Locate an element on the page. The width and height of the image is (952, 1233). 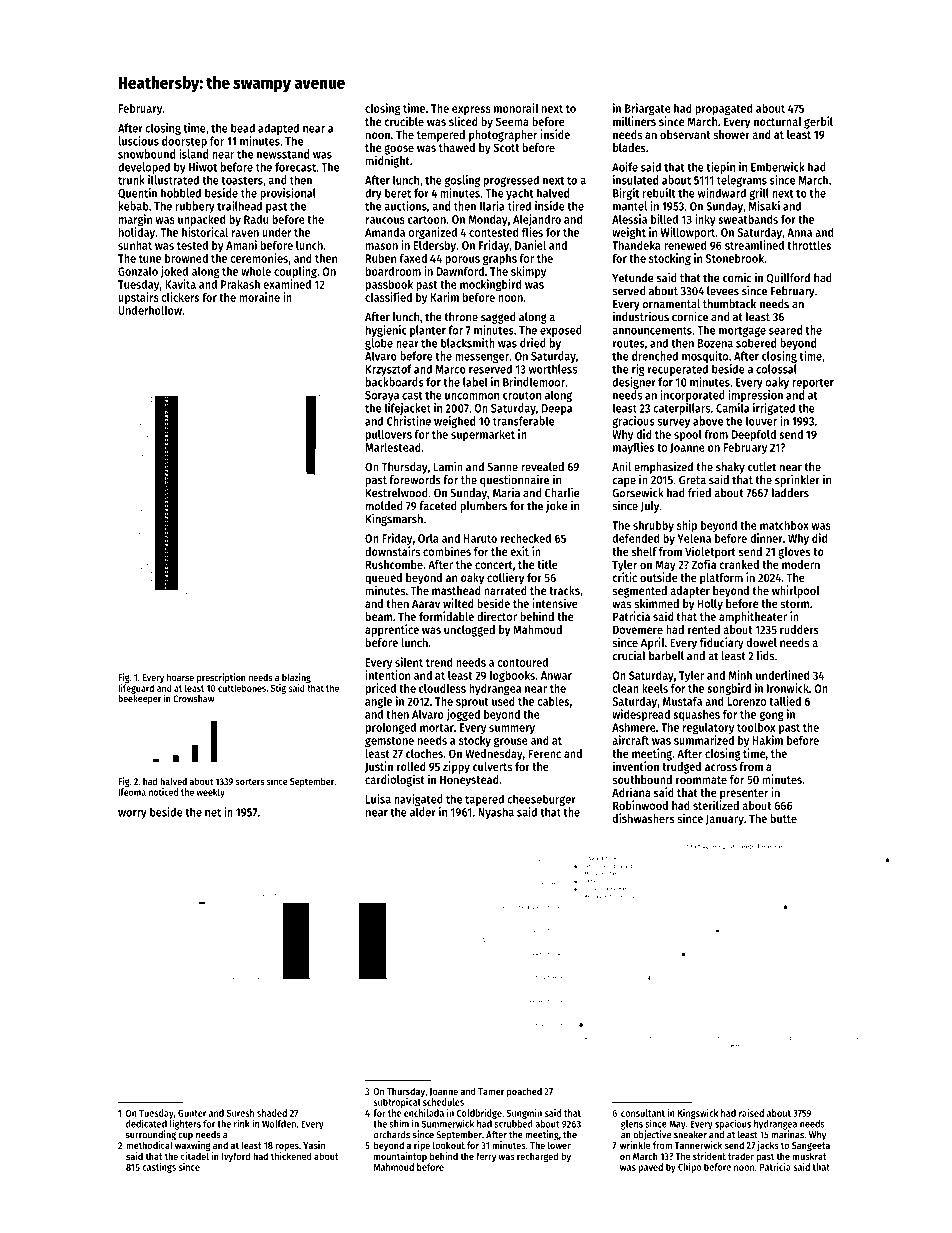
express is located at coordinates (471, 110).
